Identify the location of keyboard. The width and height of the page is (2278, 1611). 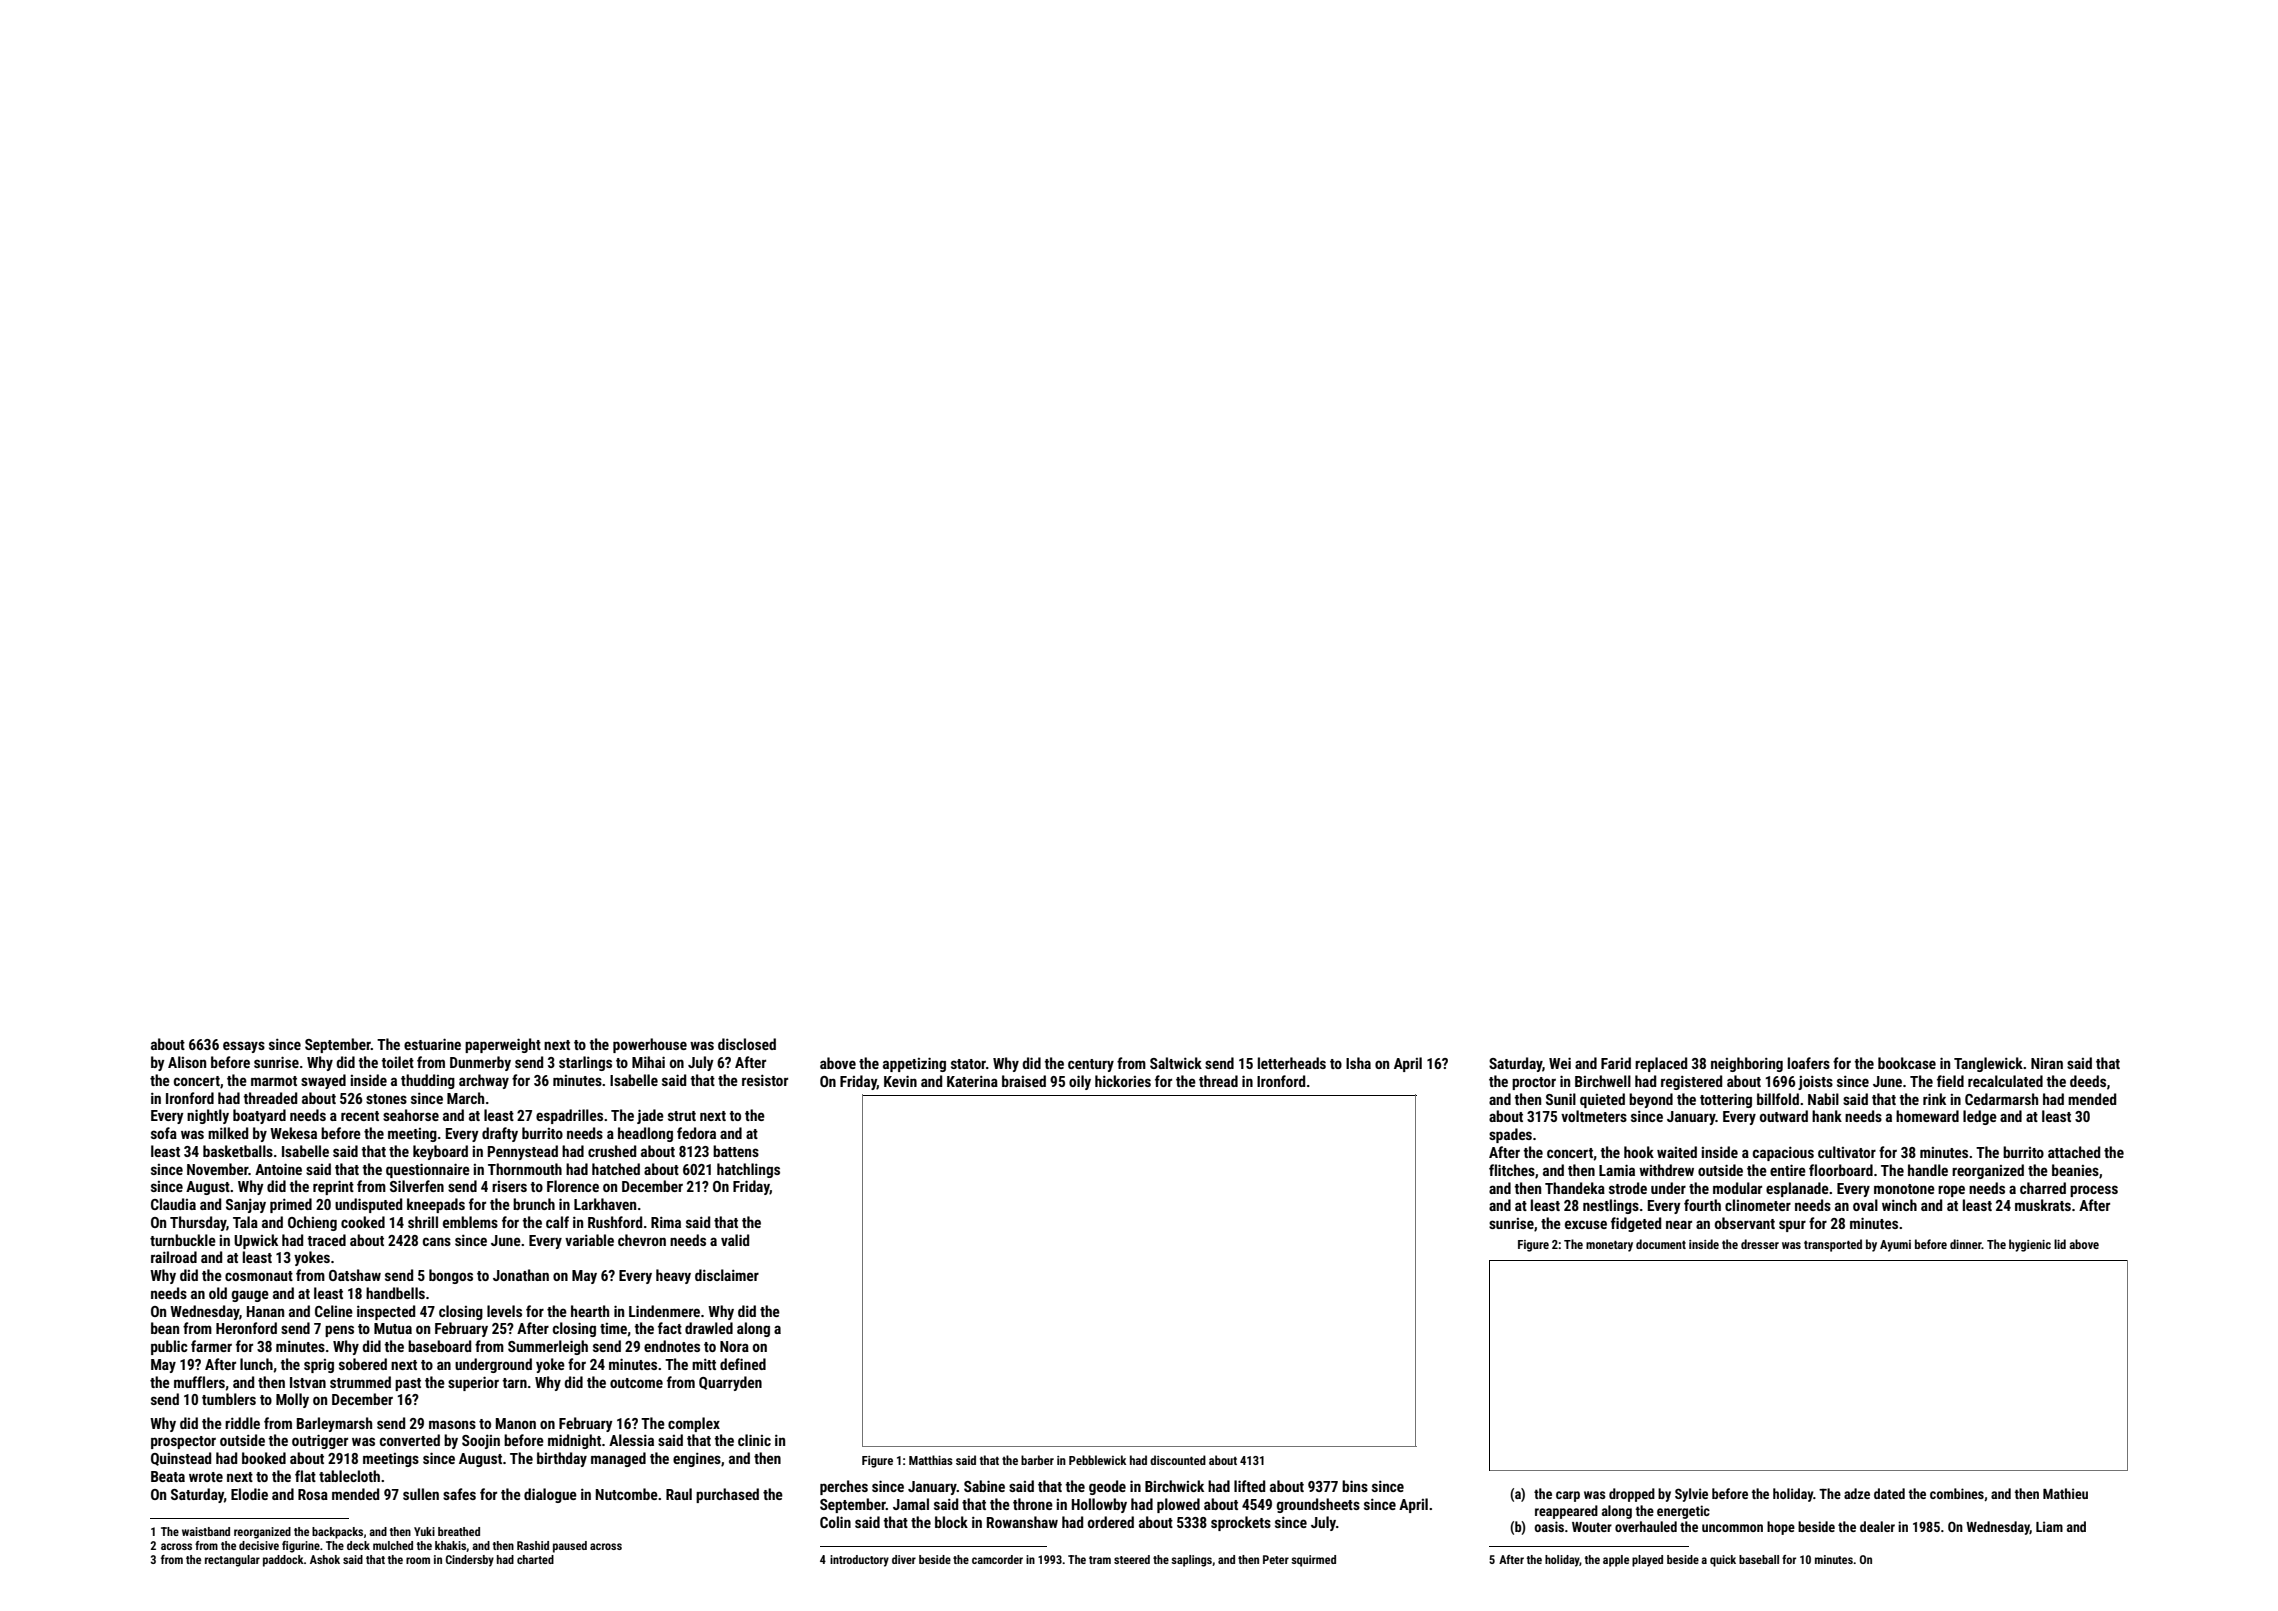
(440, 1152).
